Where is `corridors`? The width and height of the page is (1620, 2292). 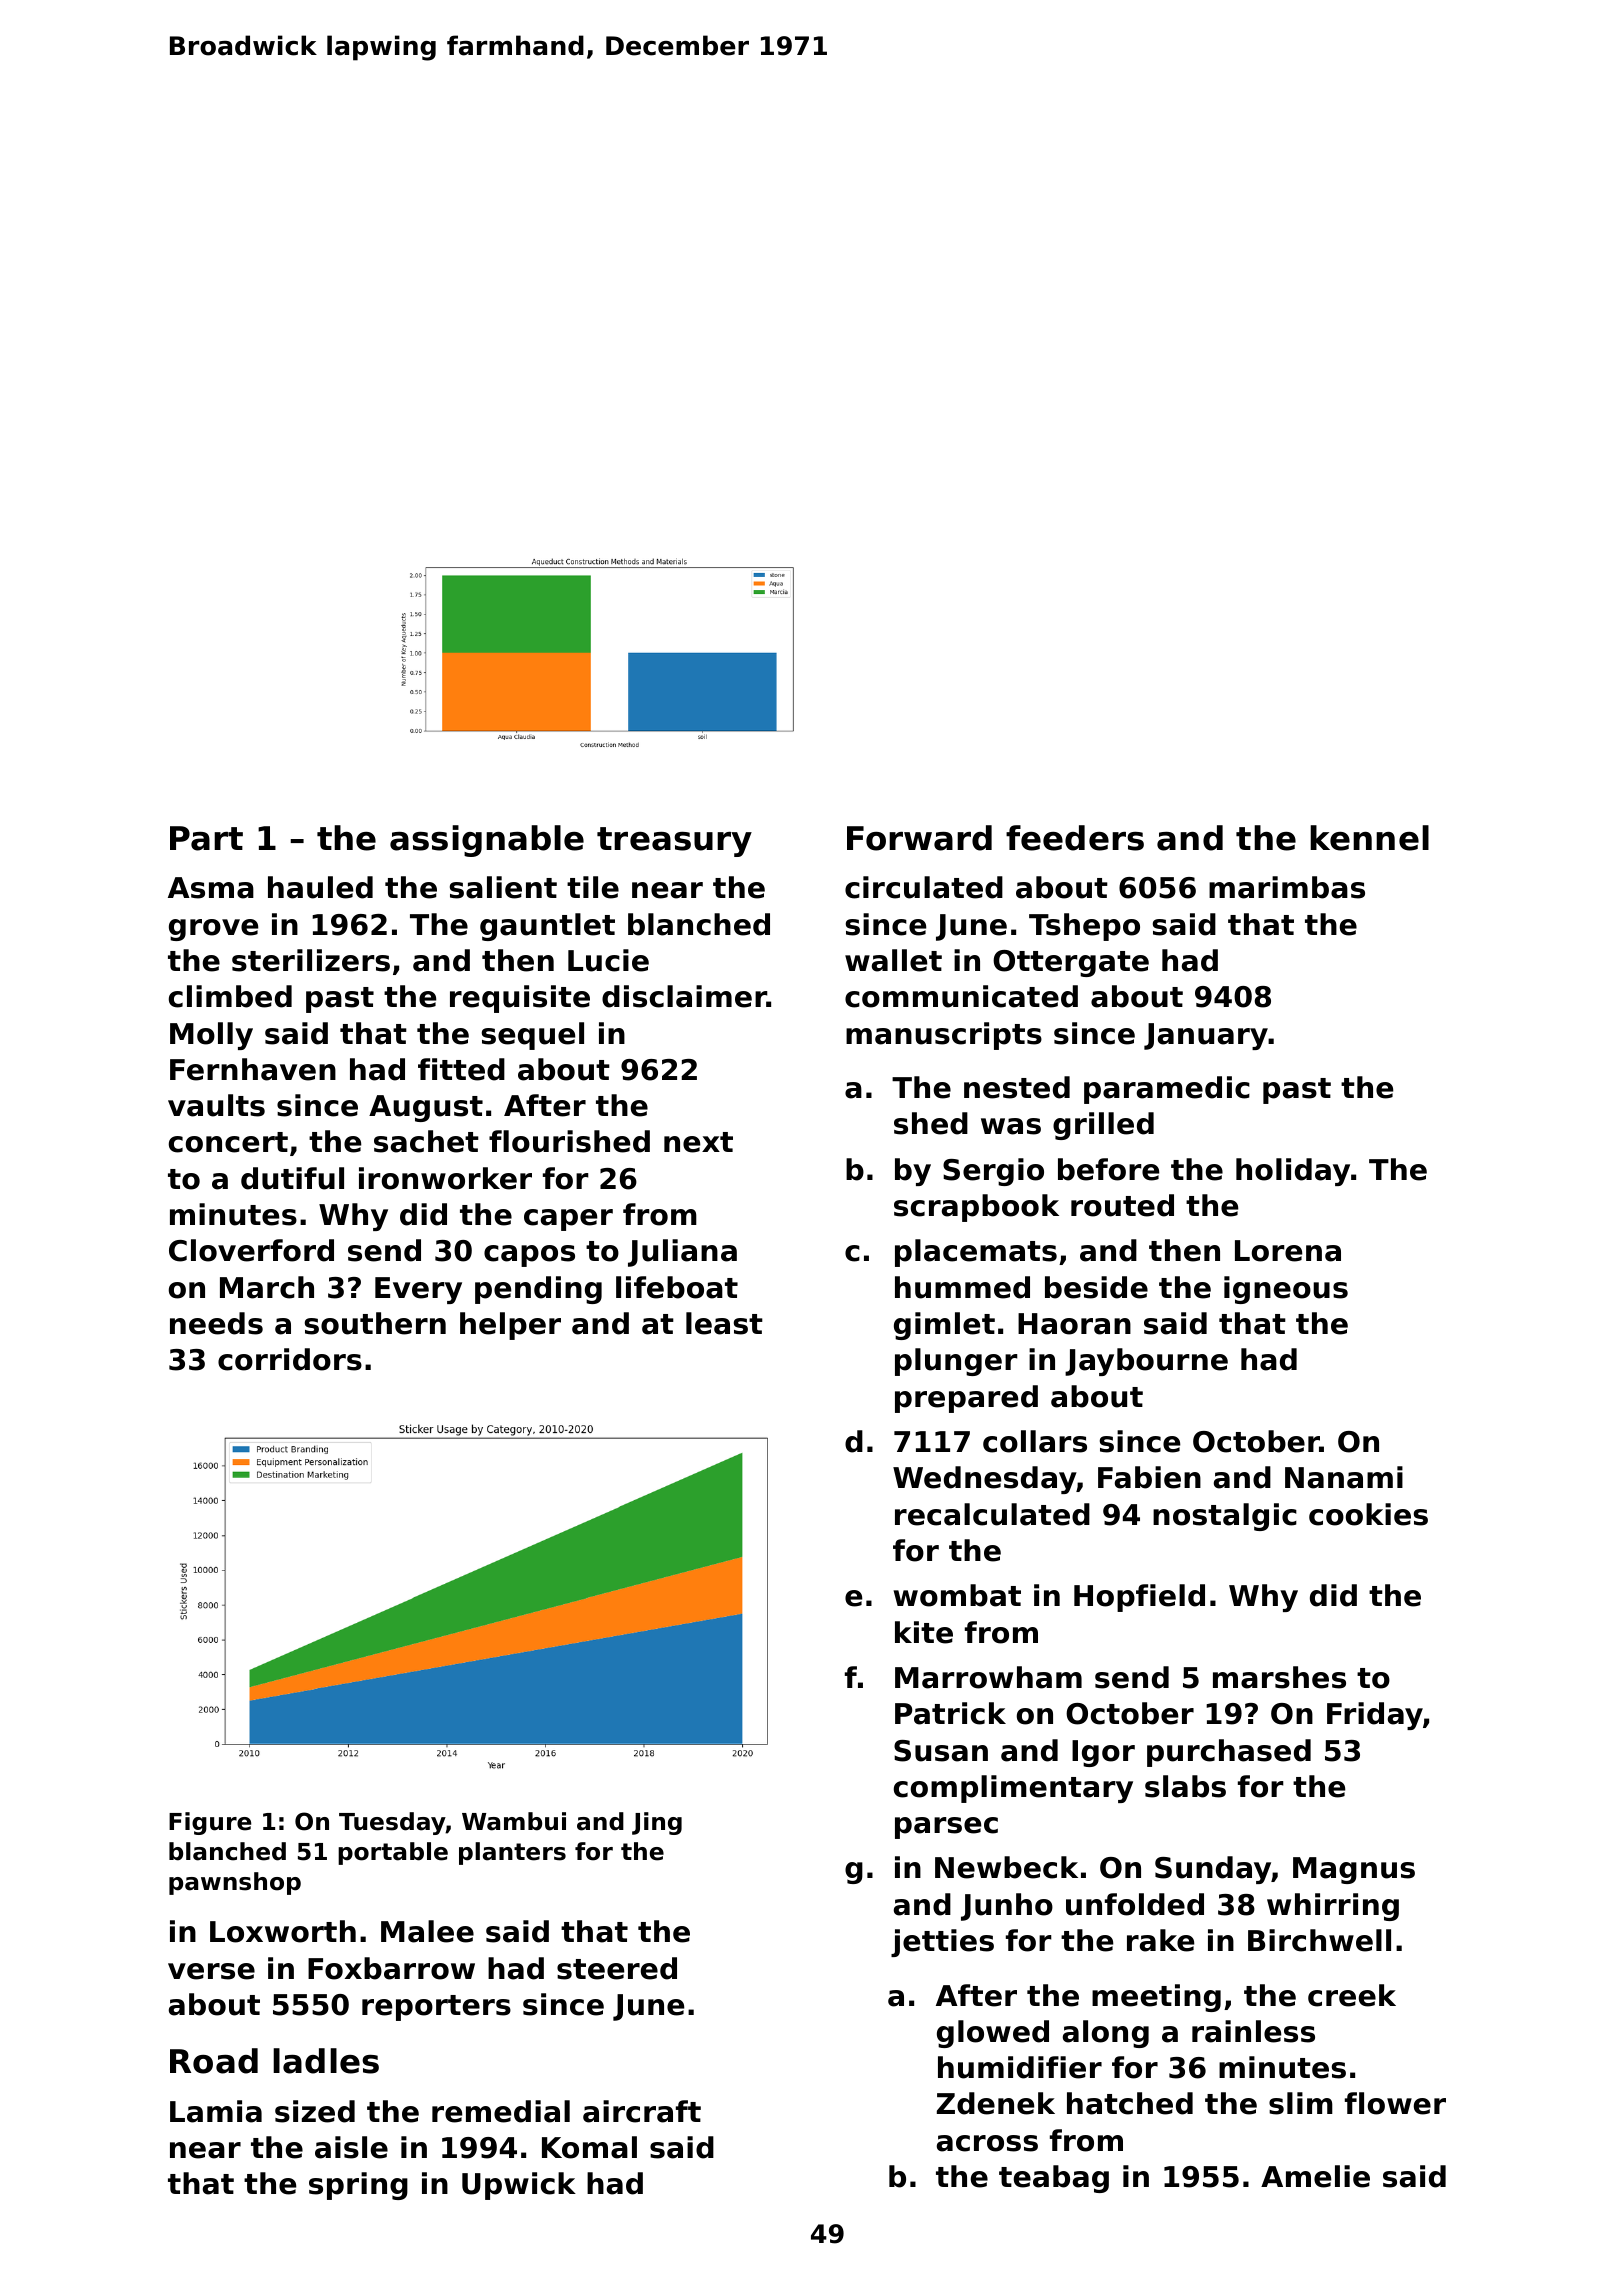
corridors is located at coordinates (290, 1359).
